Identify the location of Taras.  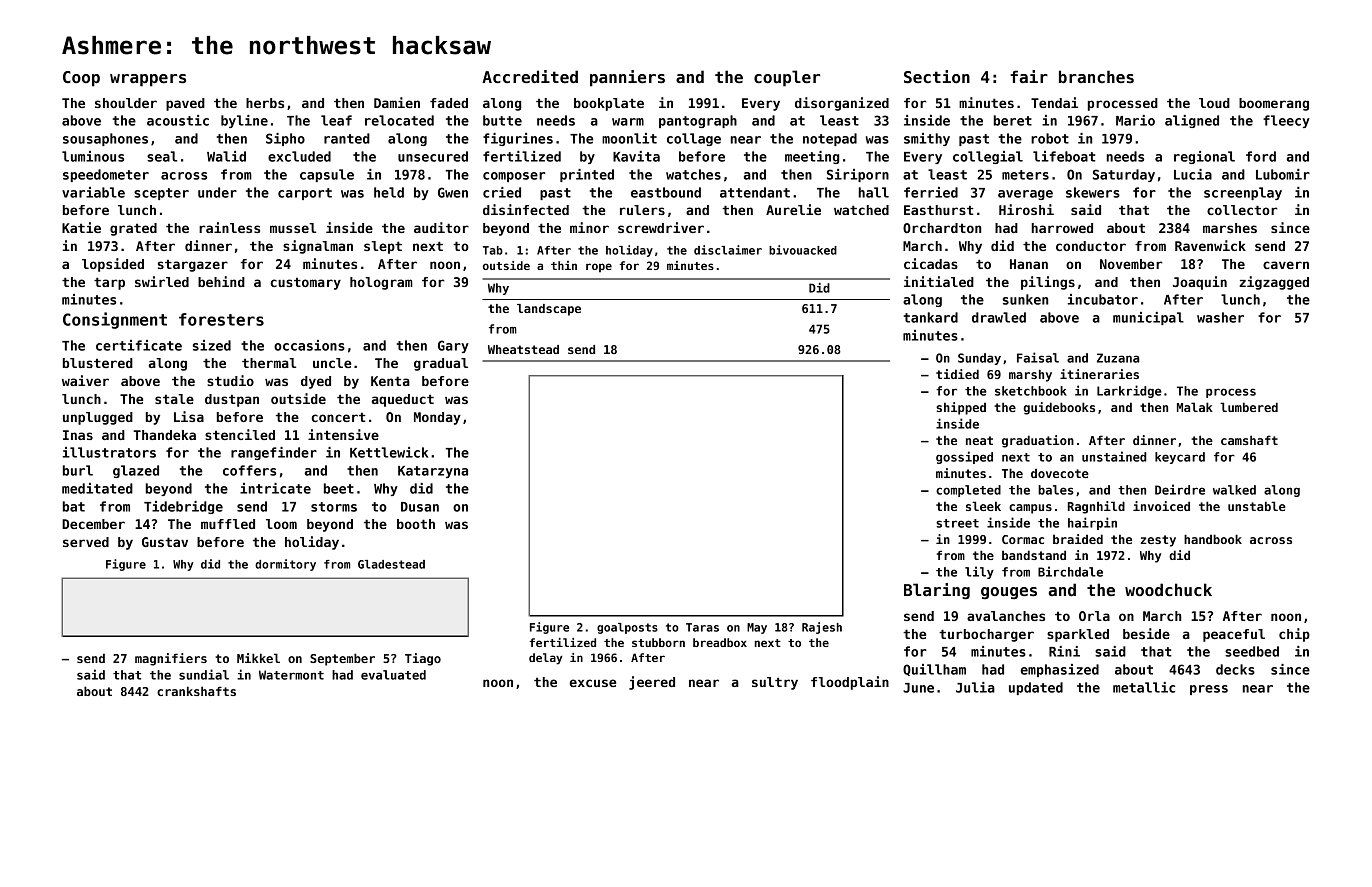
(702, 627).
